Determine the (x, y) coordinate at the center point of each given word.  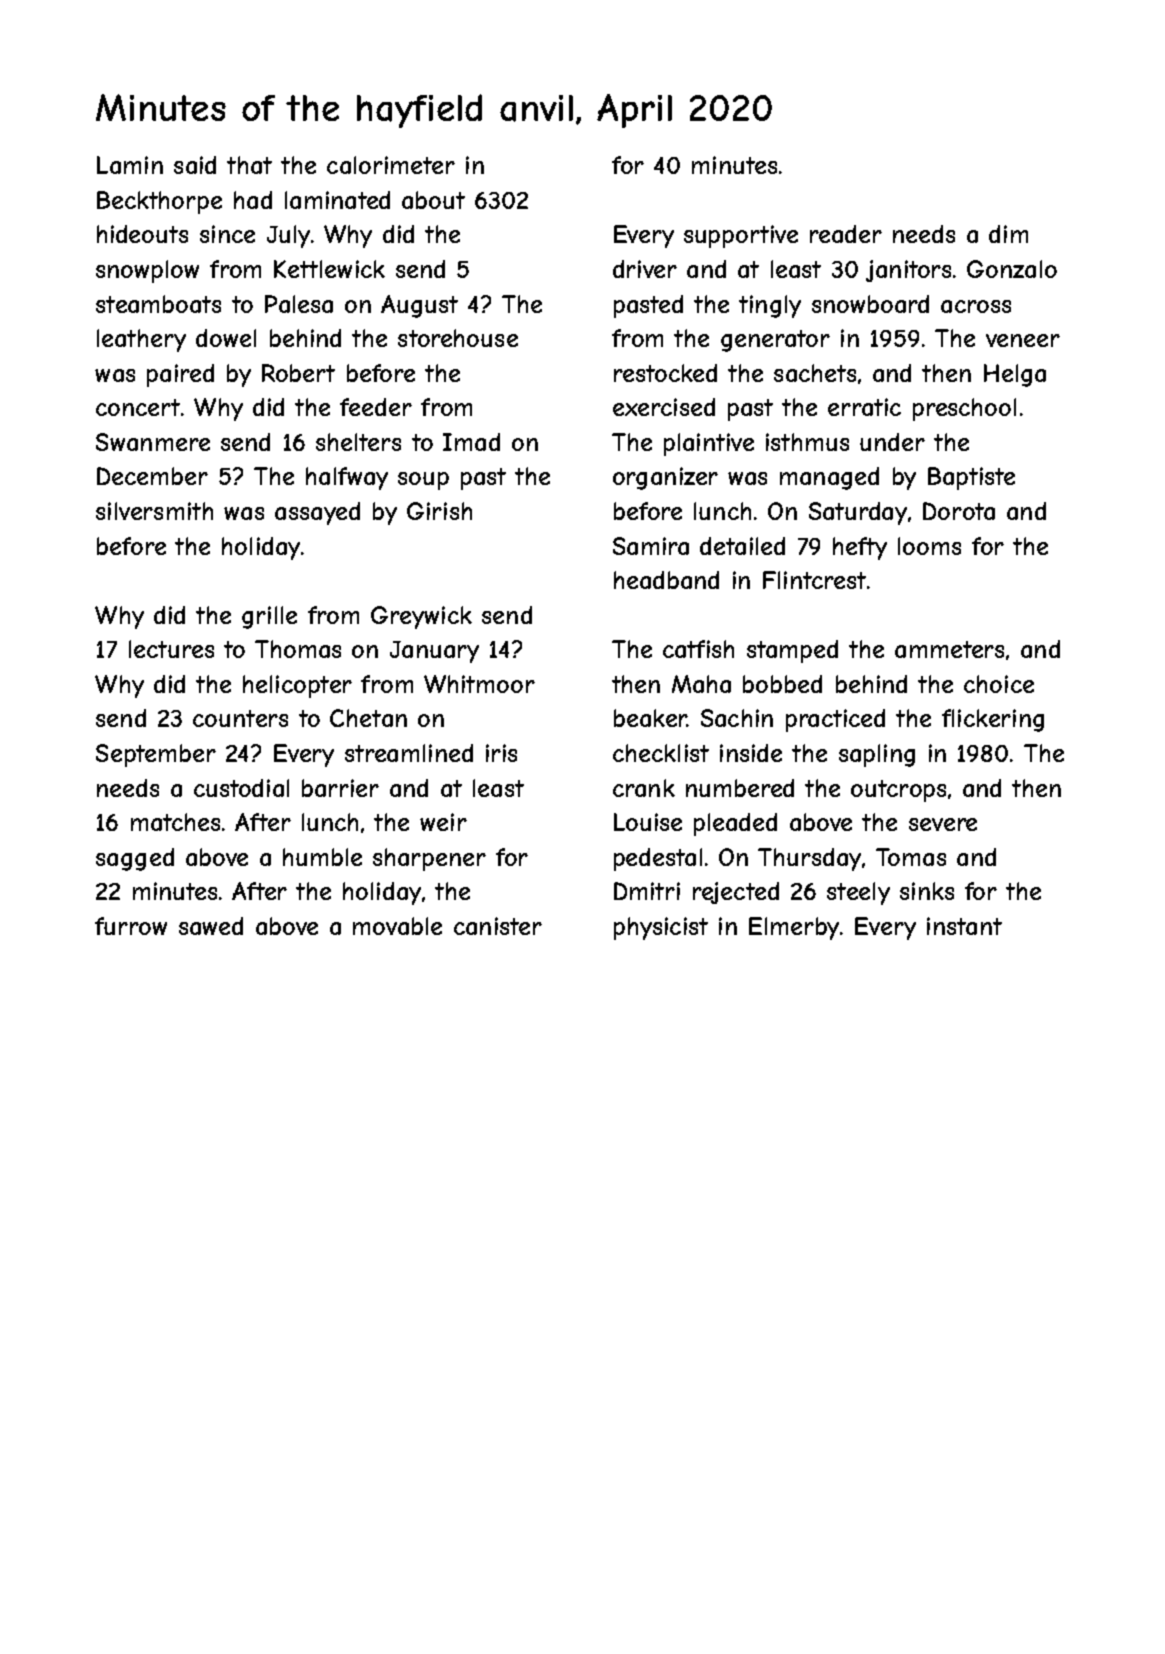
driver (645, 269)
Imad (471, 442)
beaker (650, 718)
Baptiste (971, 478)
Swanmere (153, 442)
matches (175, 822)
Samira (651, 546)
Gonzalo (1012, 269)
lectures (171, 649)
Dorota (959, 511)
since (227, 234)
